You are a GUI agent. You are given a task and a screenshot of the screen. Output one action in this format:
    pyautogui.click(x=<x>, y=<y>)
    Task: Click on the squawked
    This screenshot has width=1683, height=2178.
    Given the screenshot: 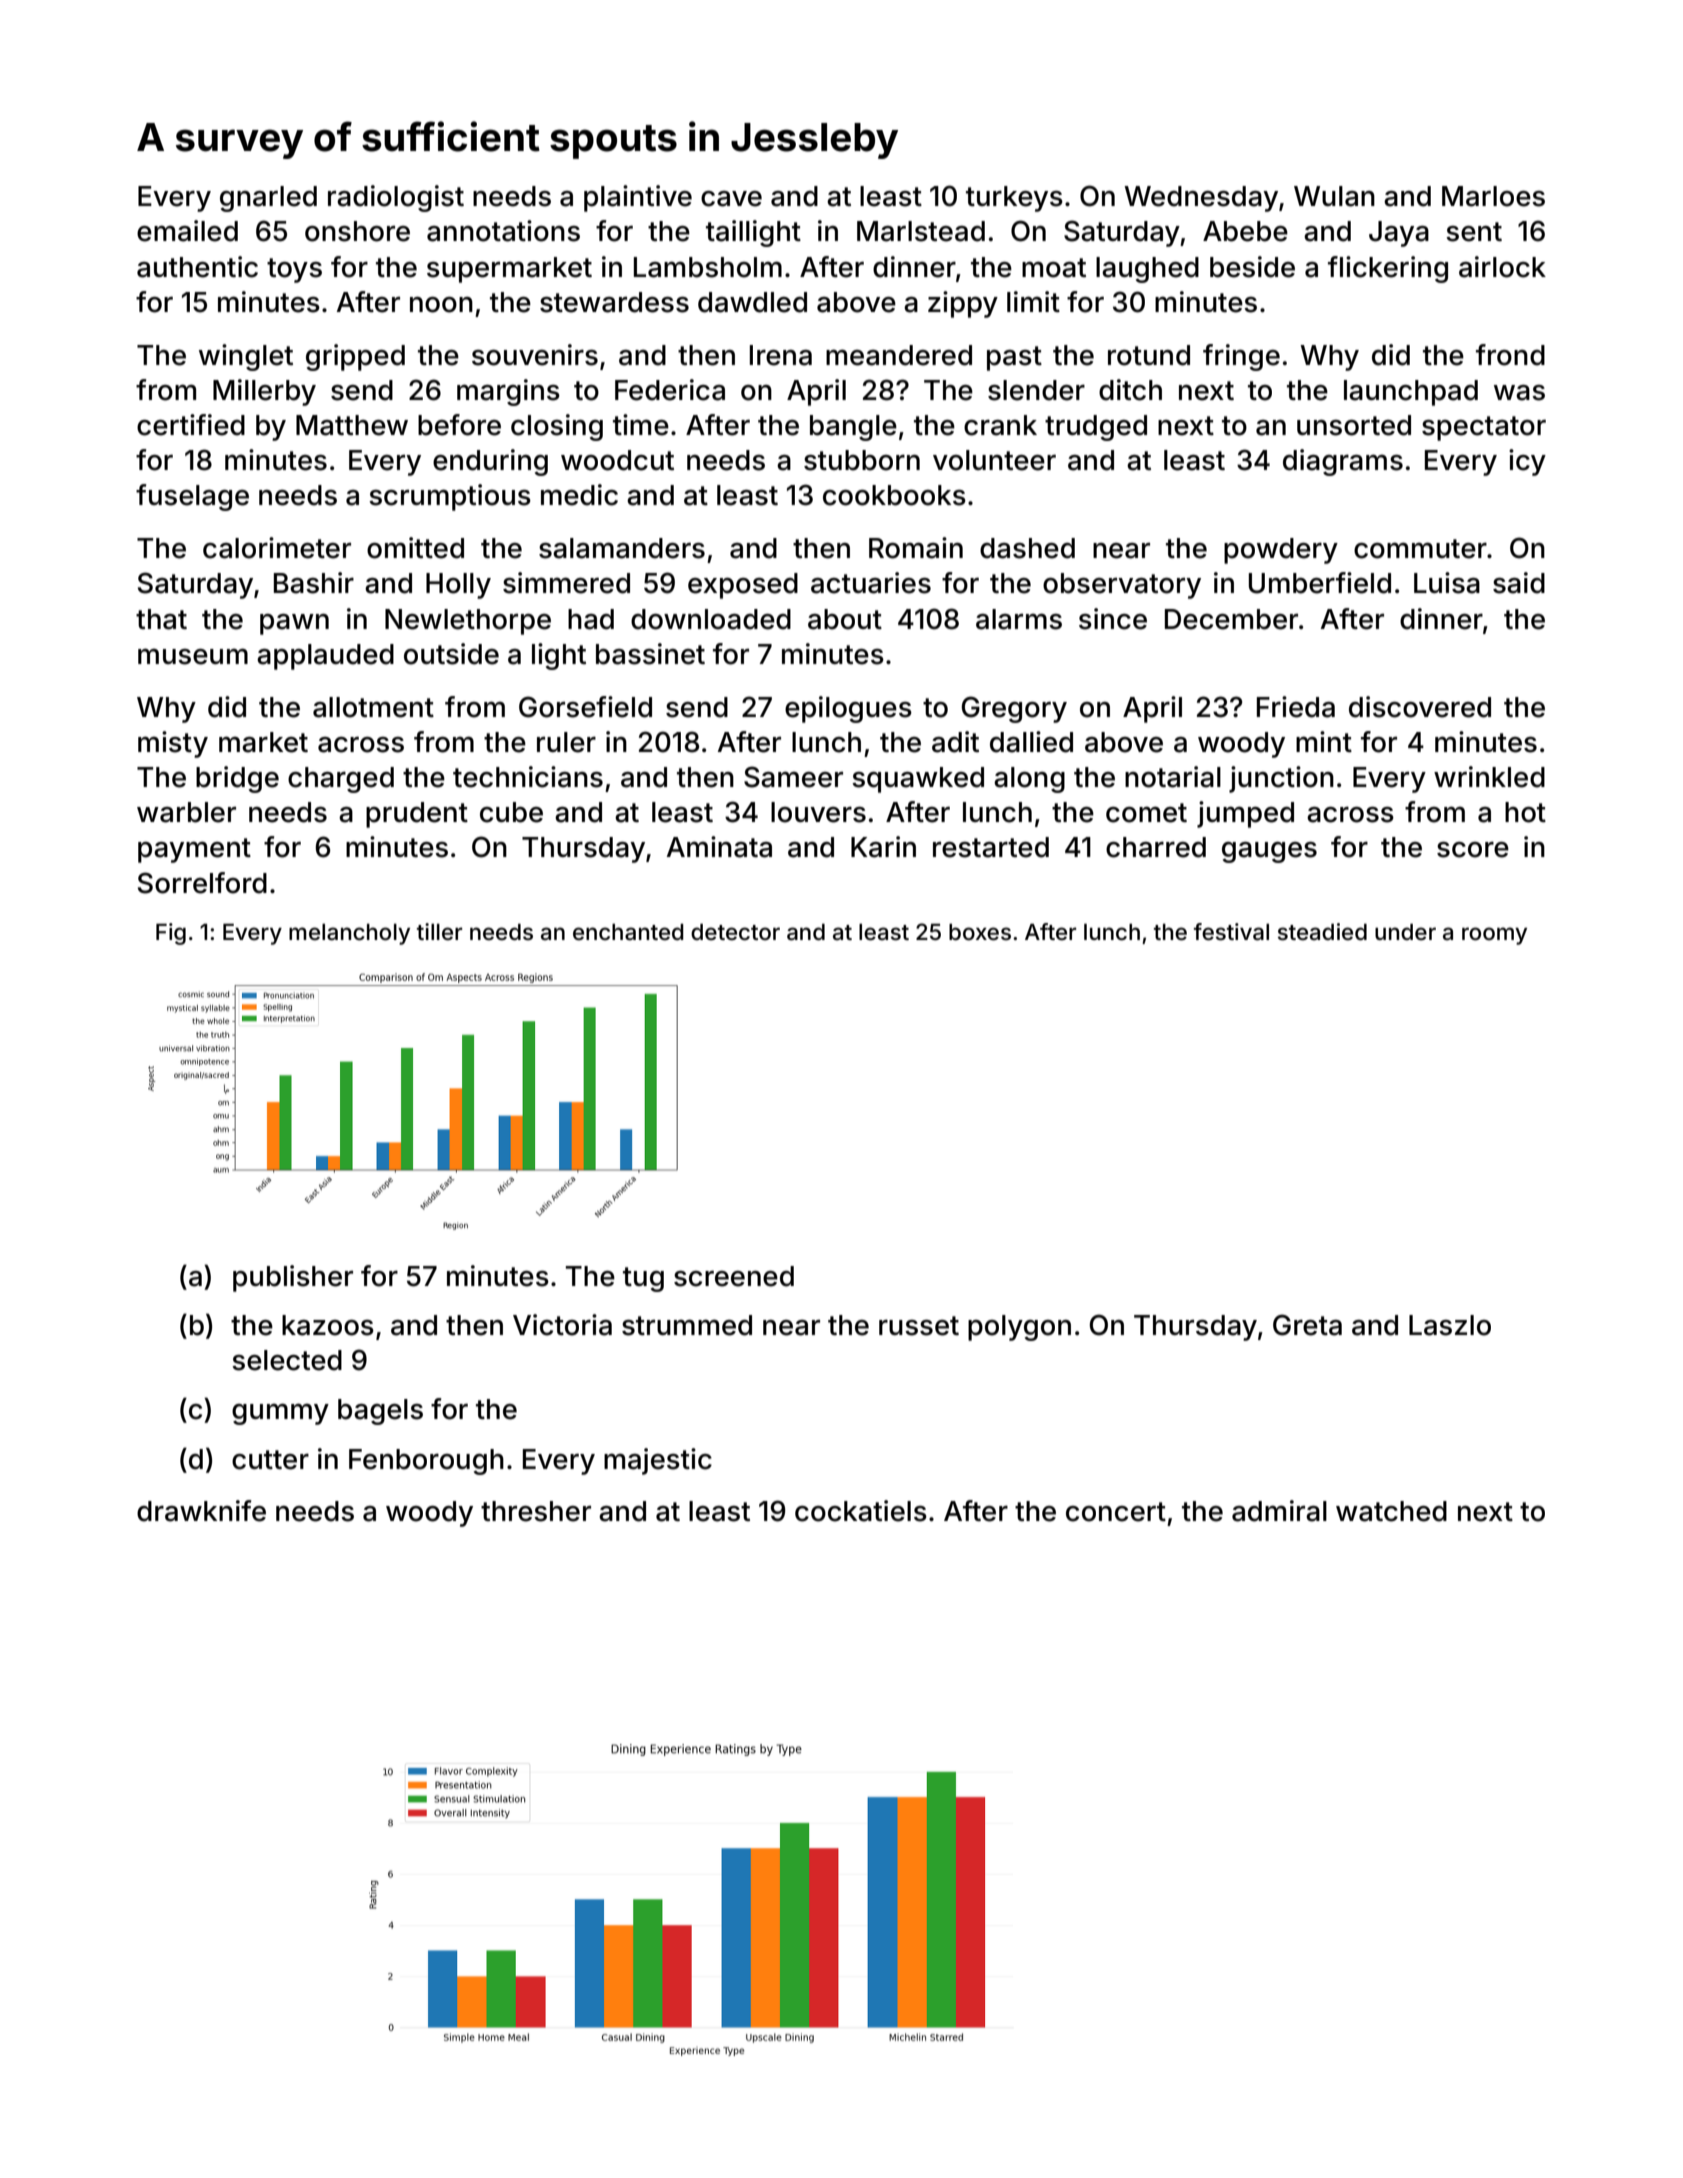 What is the action you would take?
    pyautogui.click(x=918, y=780)
